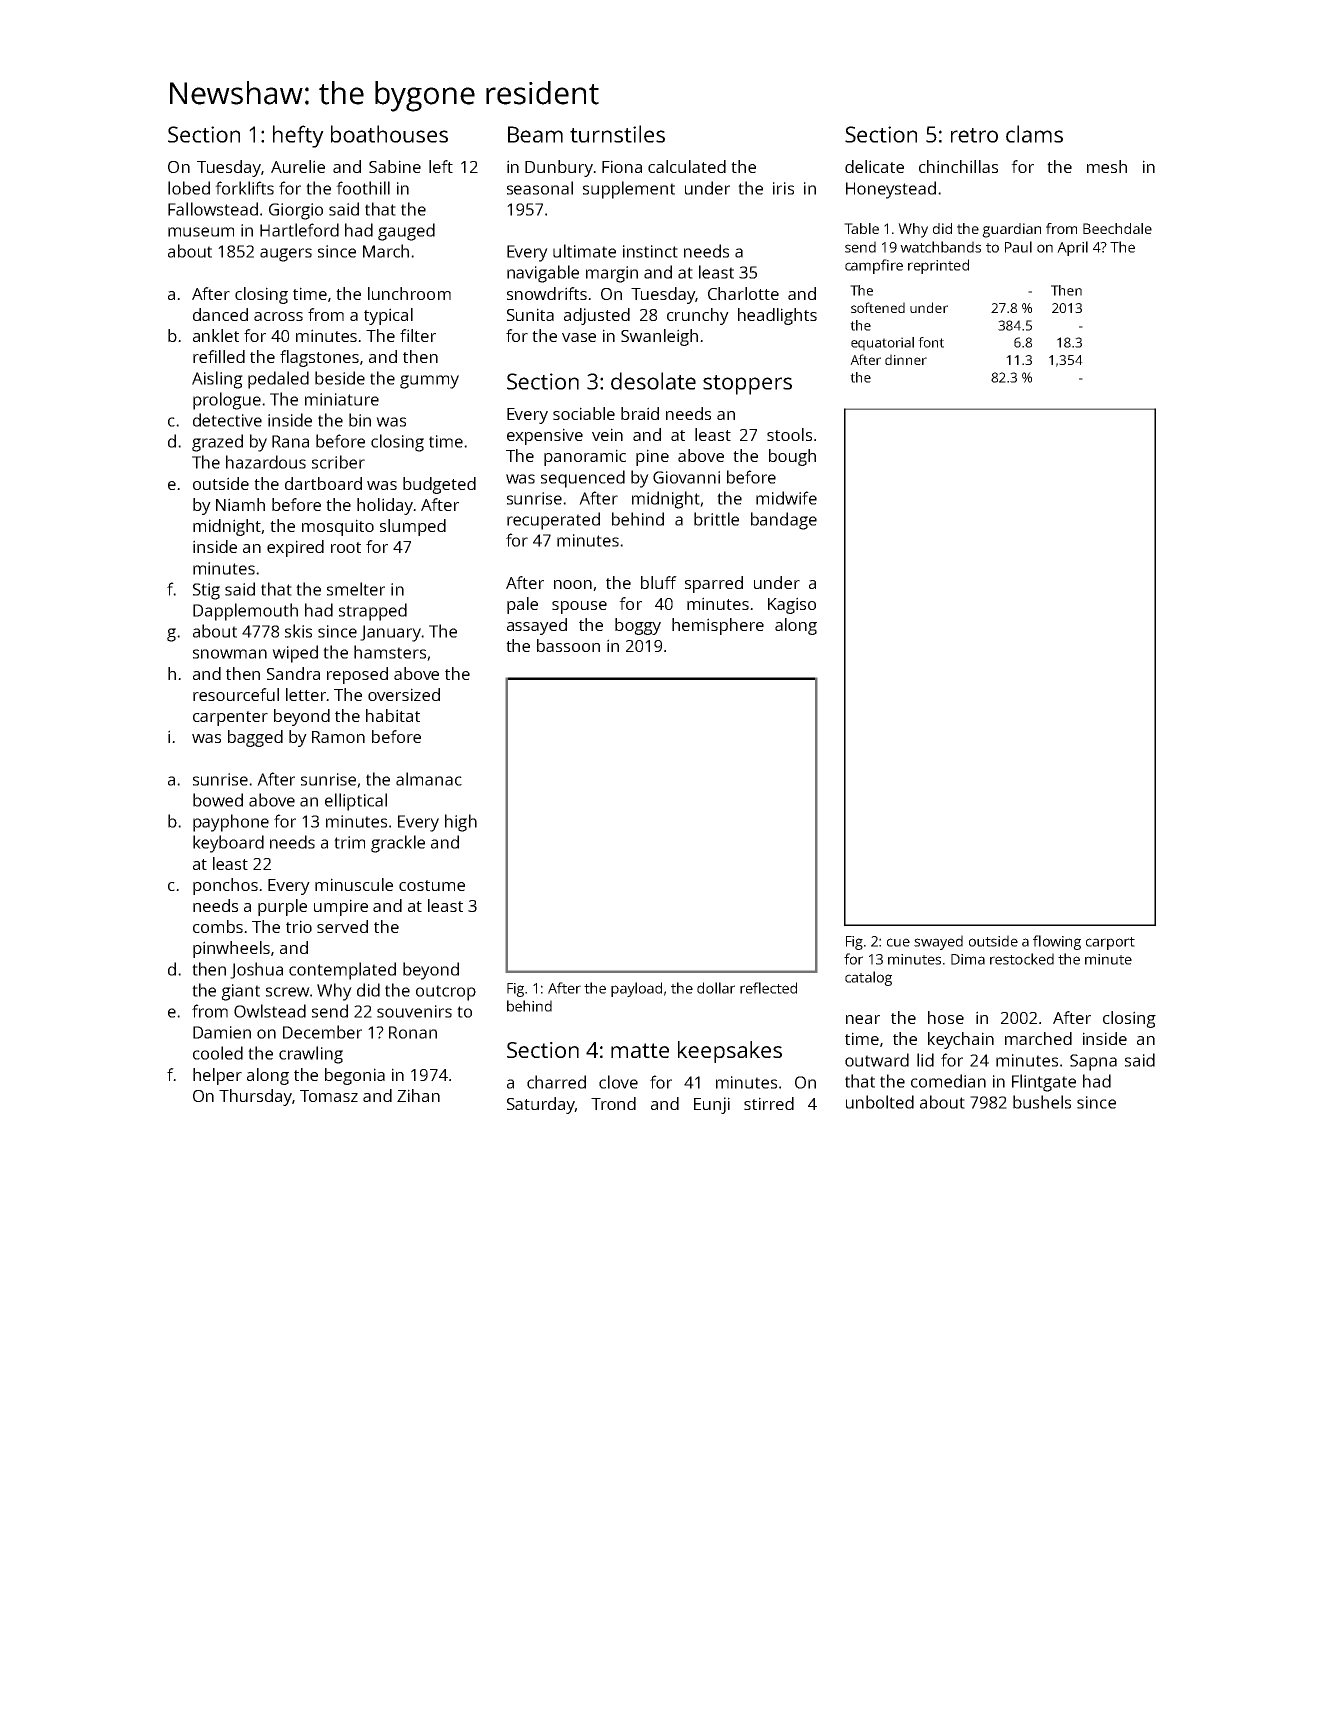 Image resolution: width=1323 pixels, height=1712 pixels. Describe the element at coordinates (1034, 134) in the page. I see `clams` at that location.
